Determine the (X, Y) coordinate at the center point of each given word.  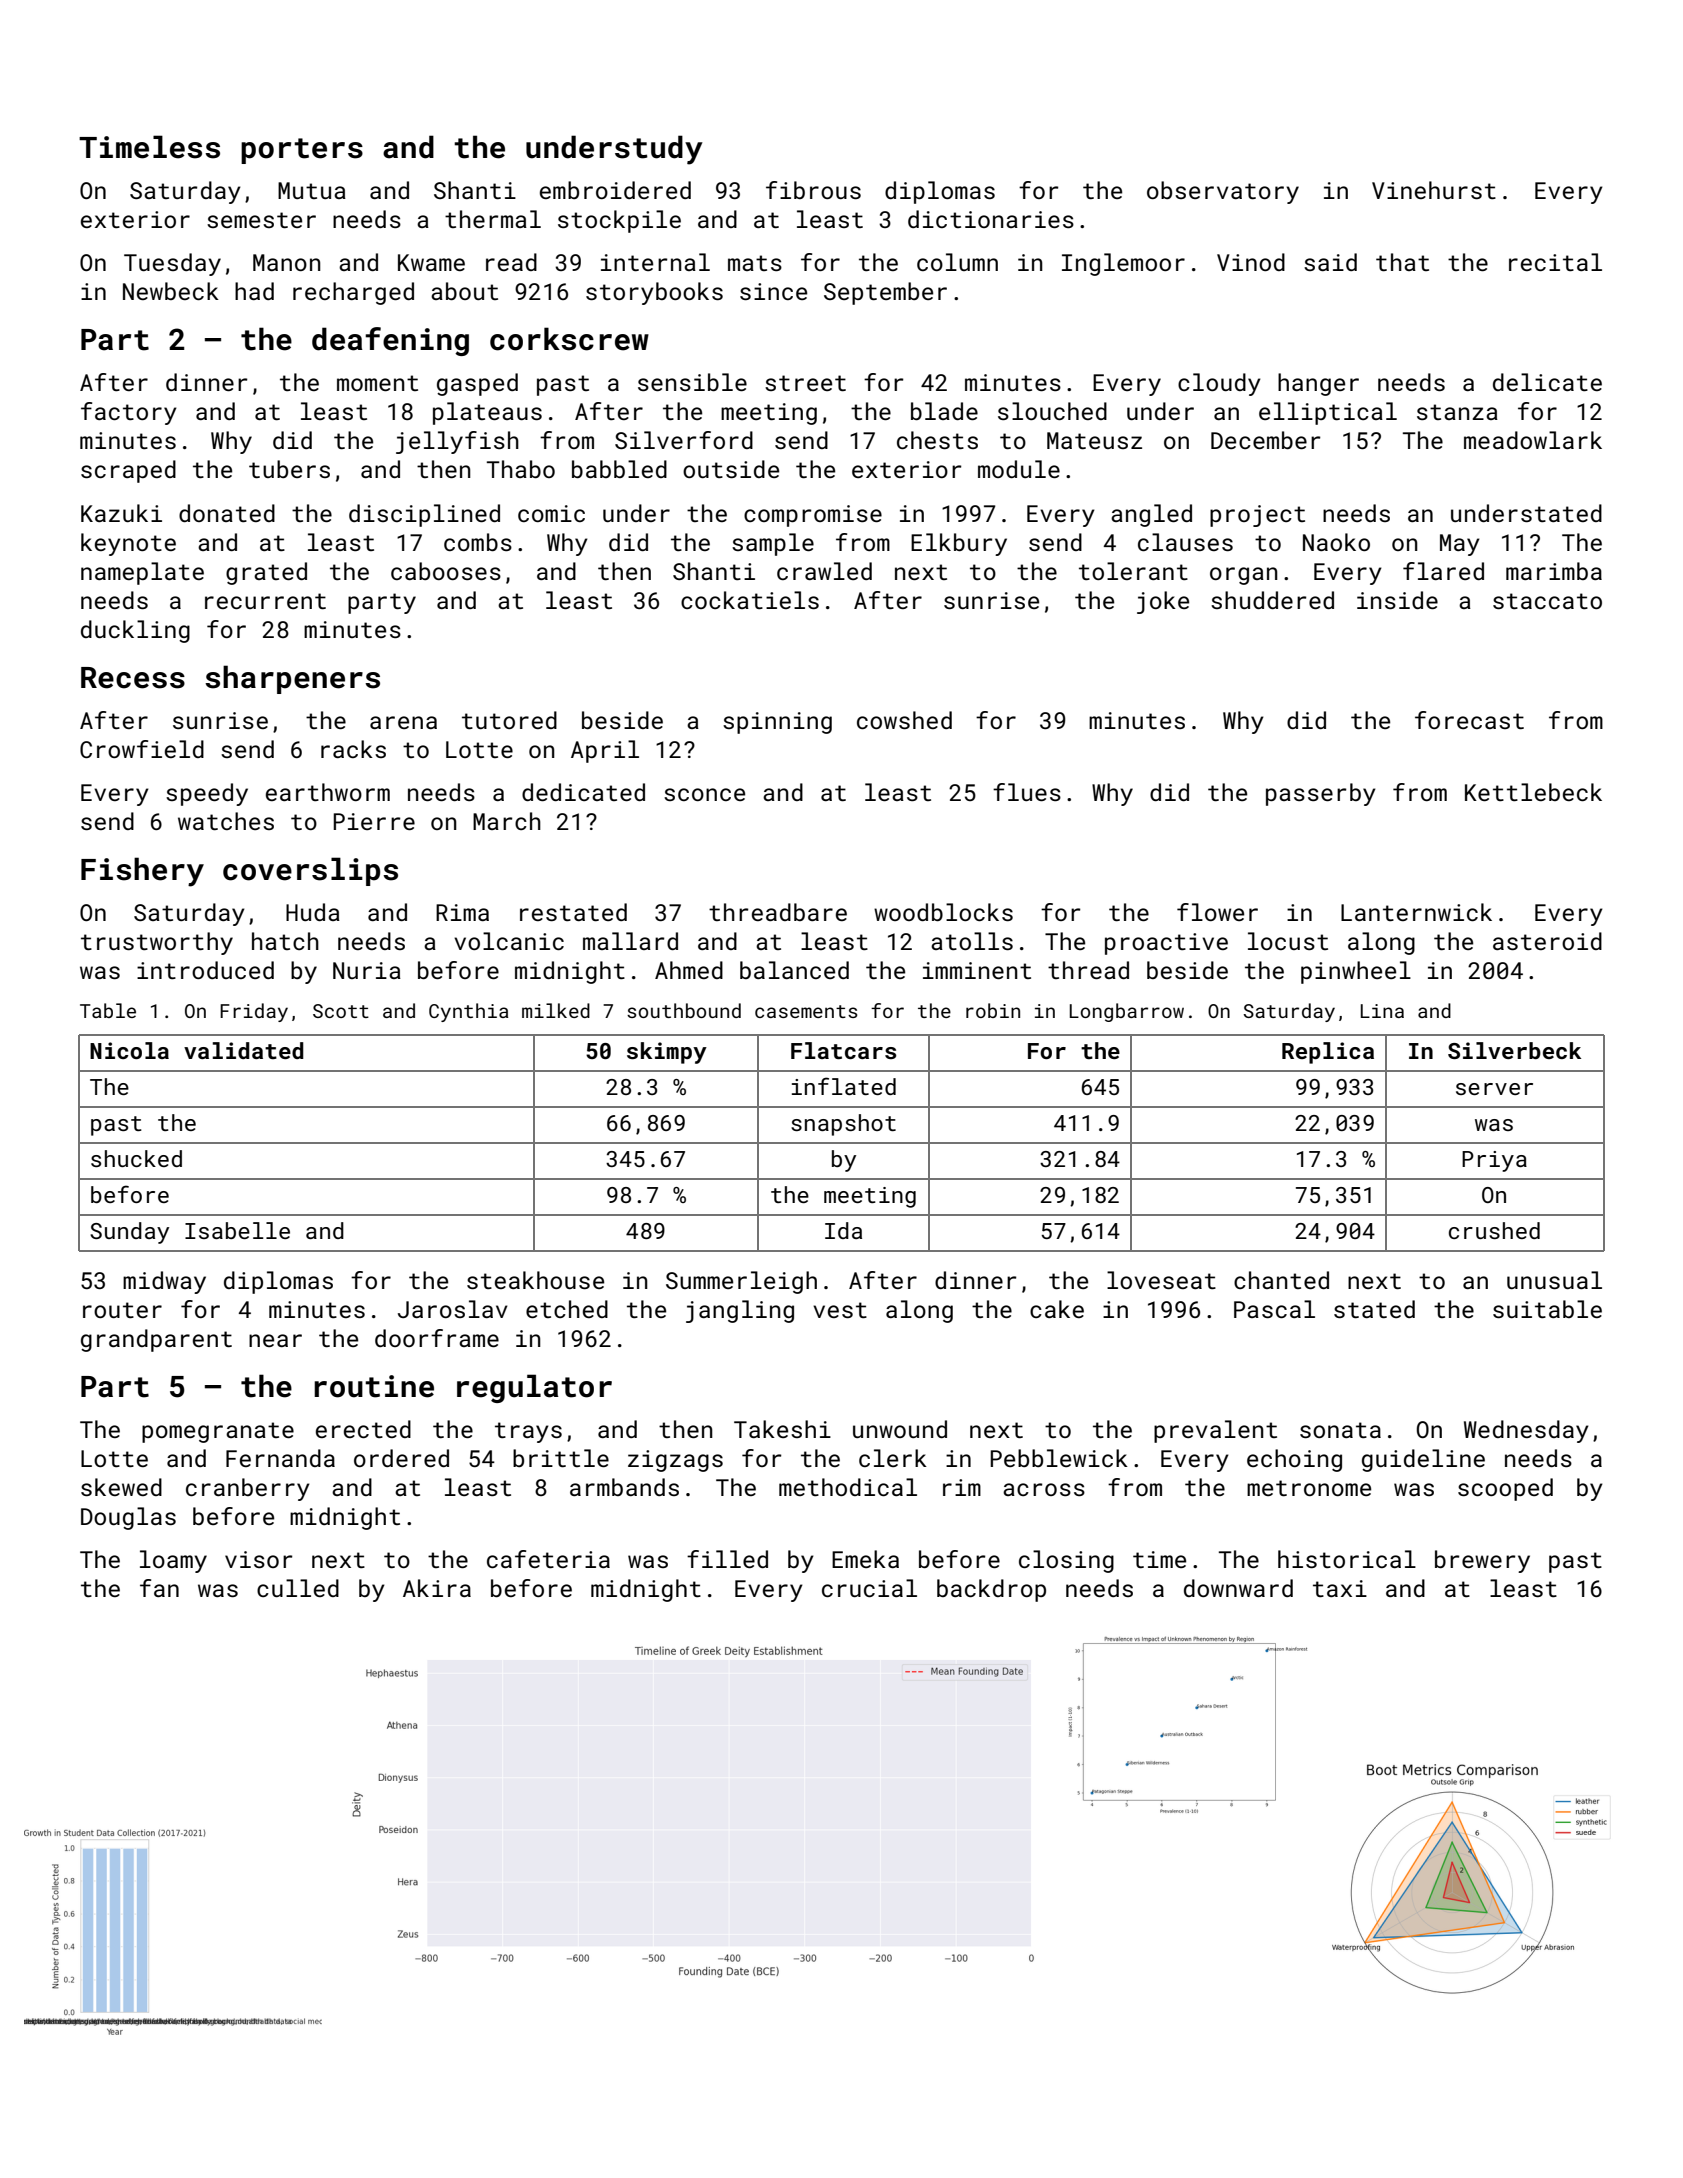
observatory (1223, 192)
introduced (205, 970)
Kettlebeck (1533, 792)
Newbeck (171, 291)
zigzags (675, 1461)
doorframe (437, 1338)
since (773, 291)
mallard (630, 941)
